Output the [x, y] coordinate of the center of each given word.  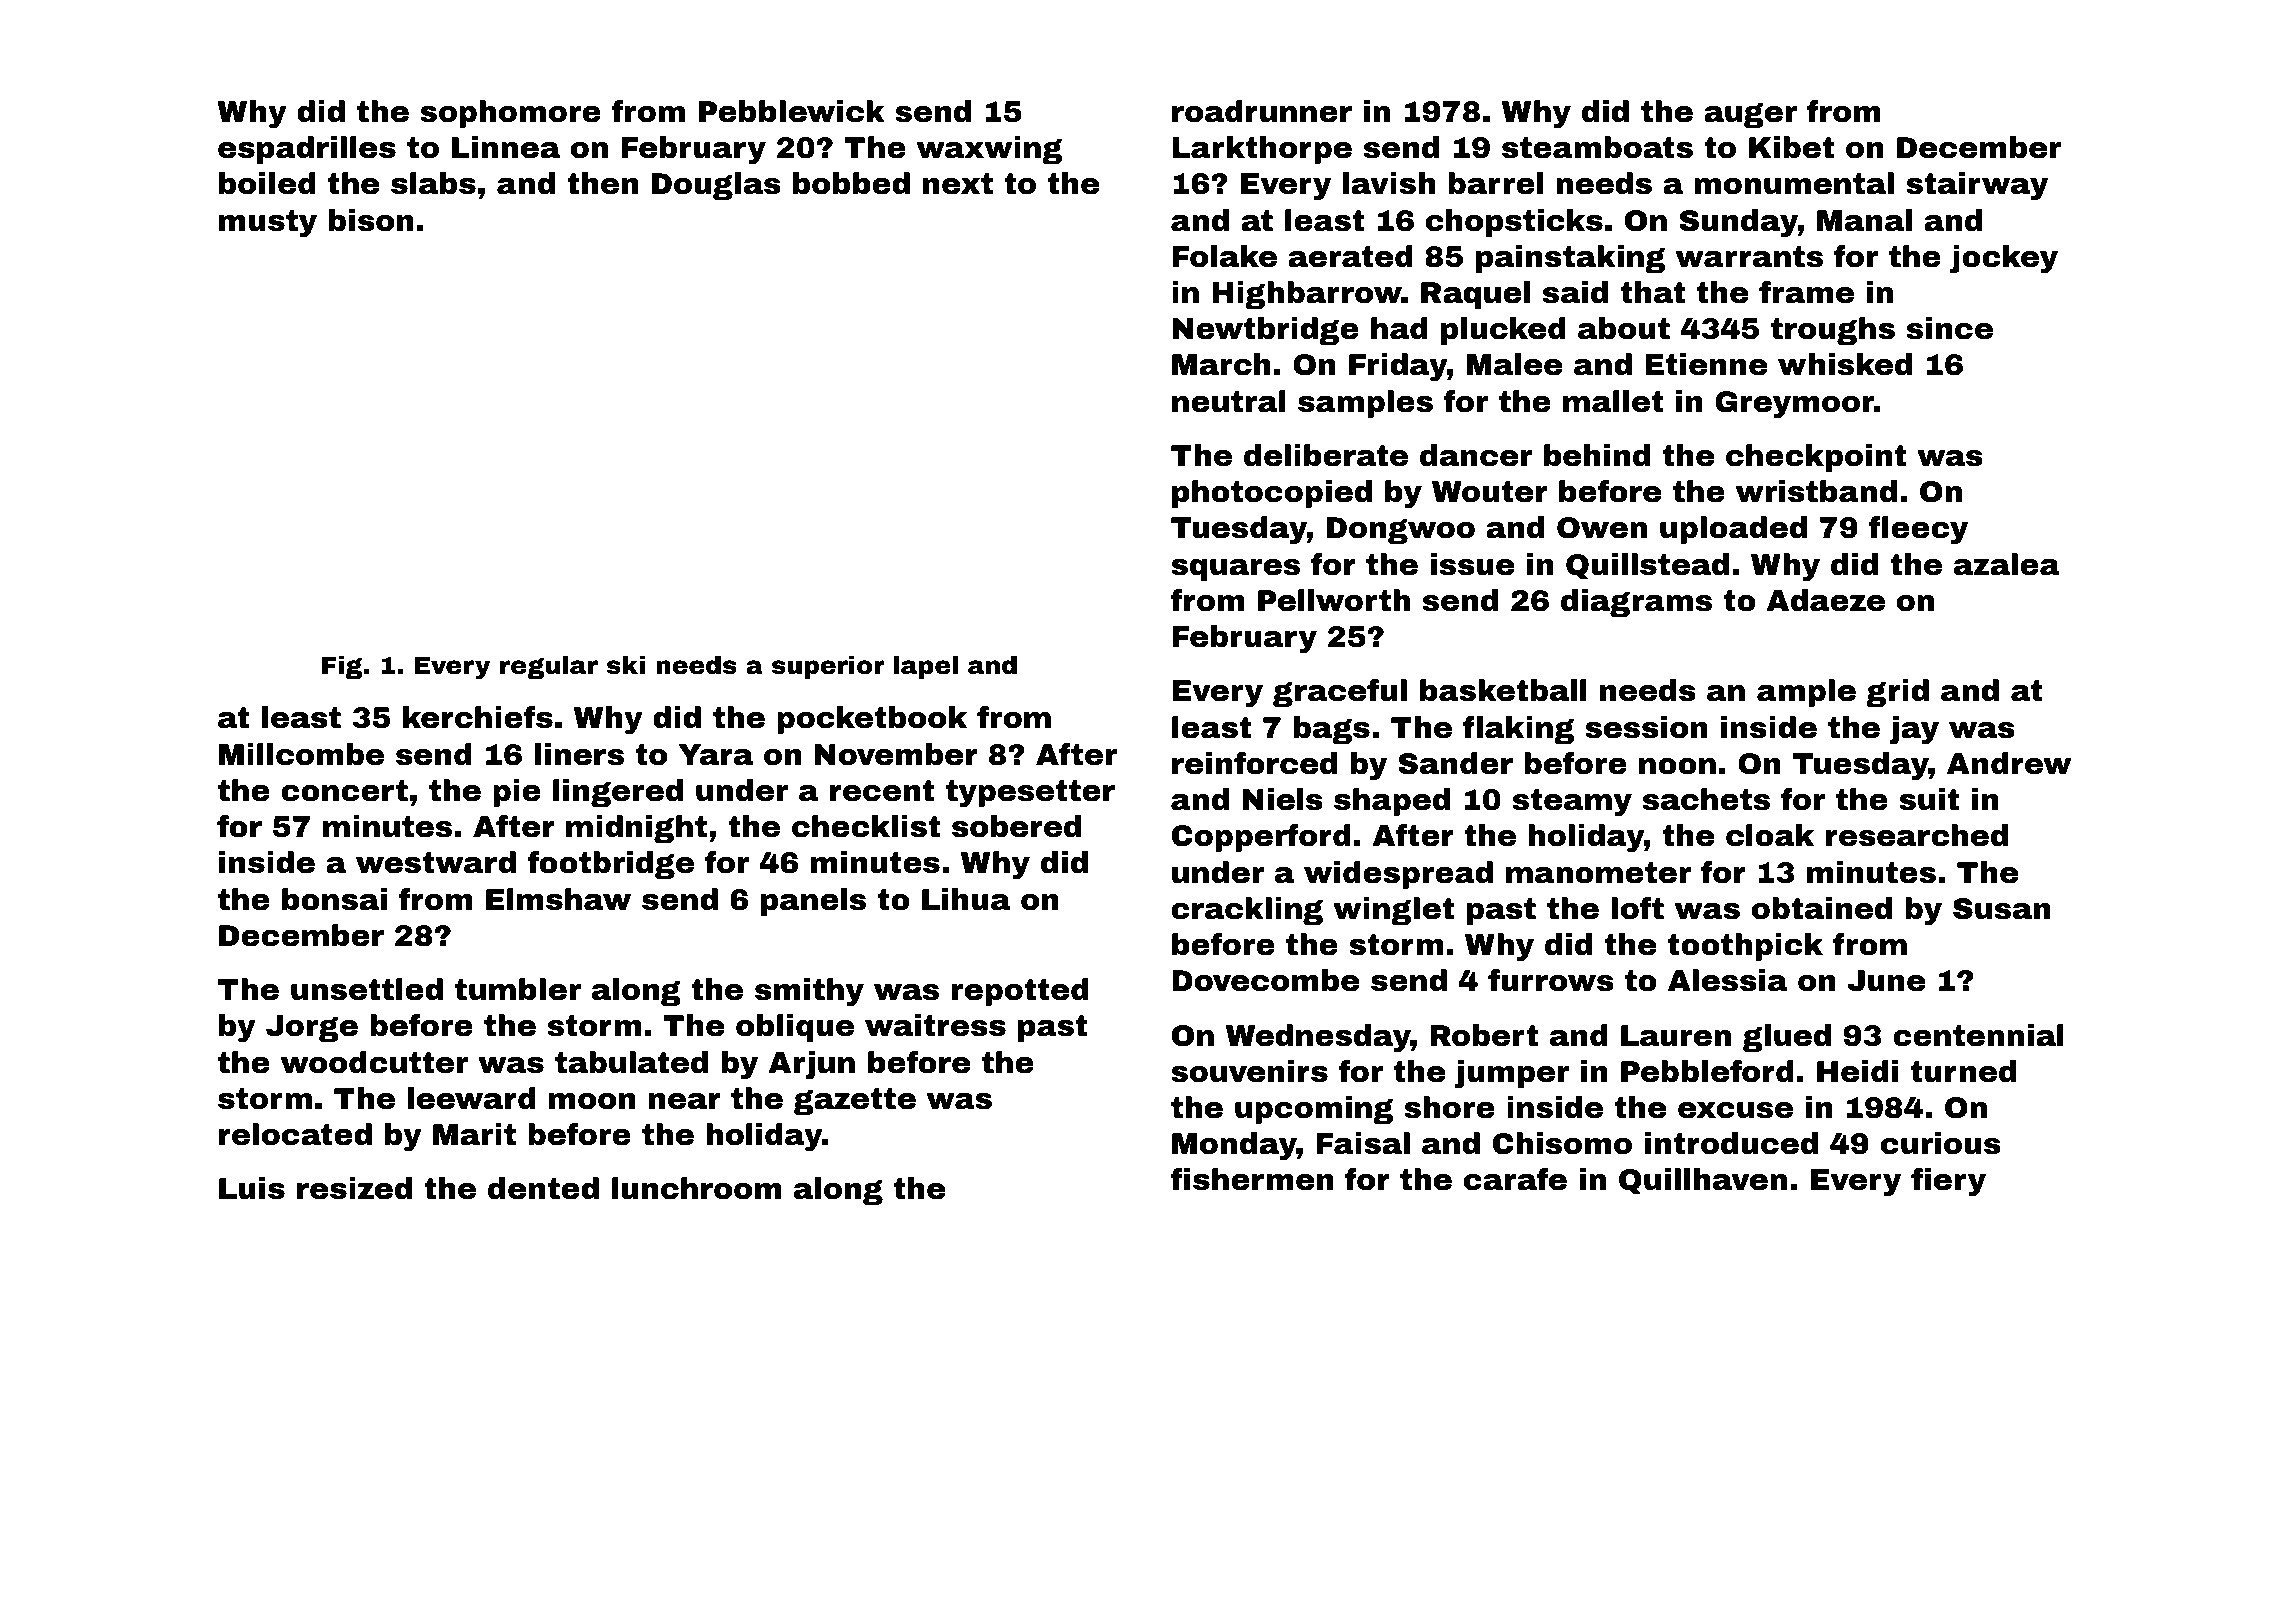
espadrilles [307, 150]
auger [1750, 116]
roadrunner [1262, 111]
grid [1897, 693]
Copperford [1261, 838]
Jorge [312, 1029]
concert [344, 791]
